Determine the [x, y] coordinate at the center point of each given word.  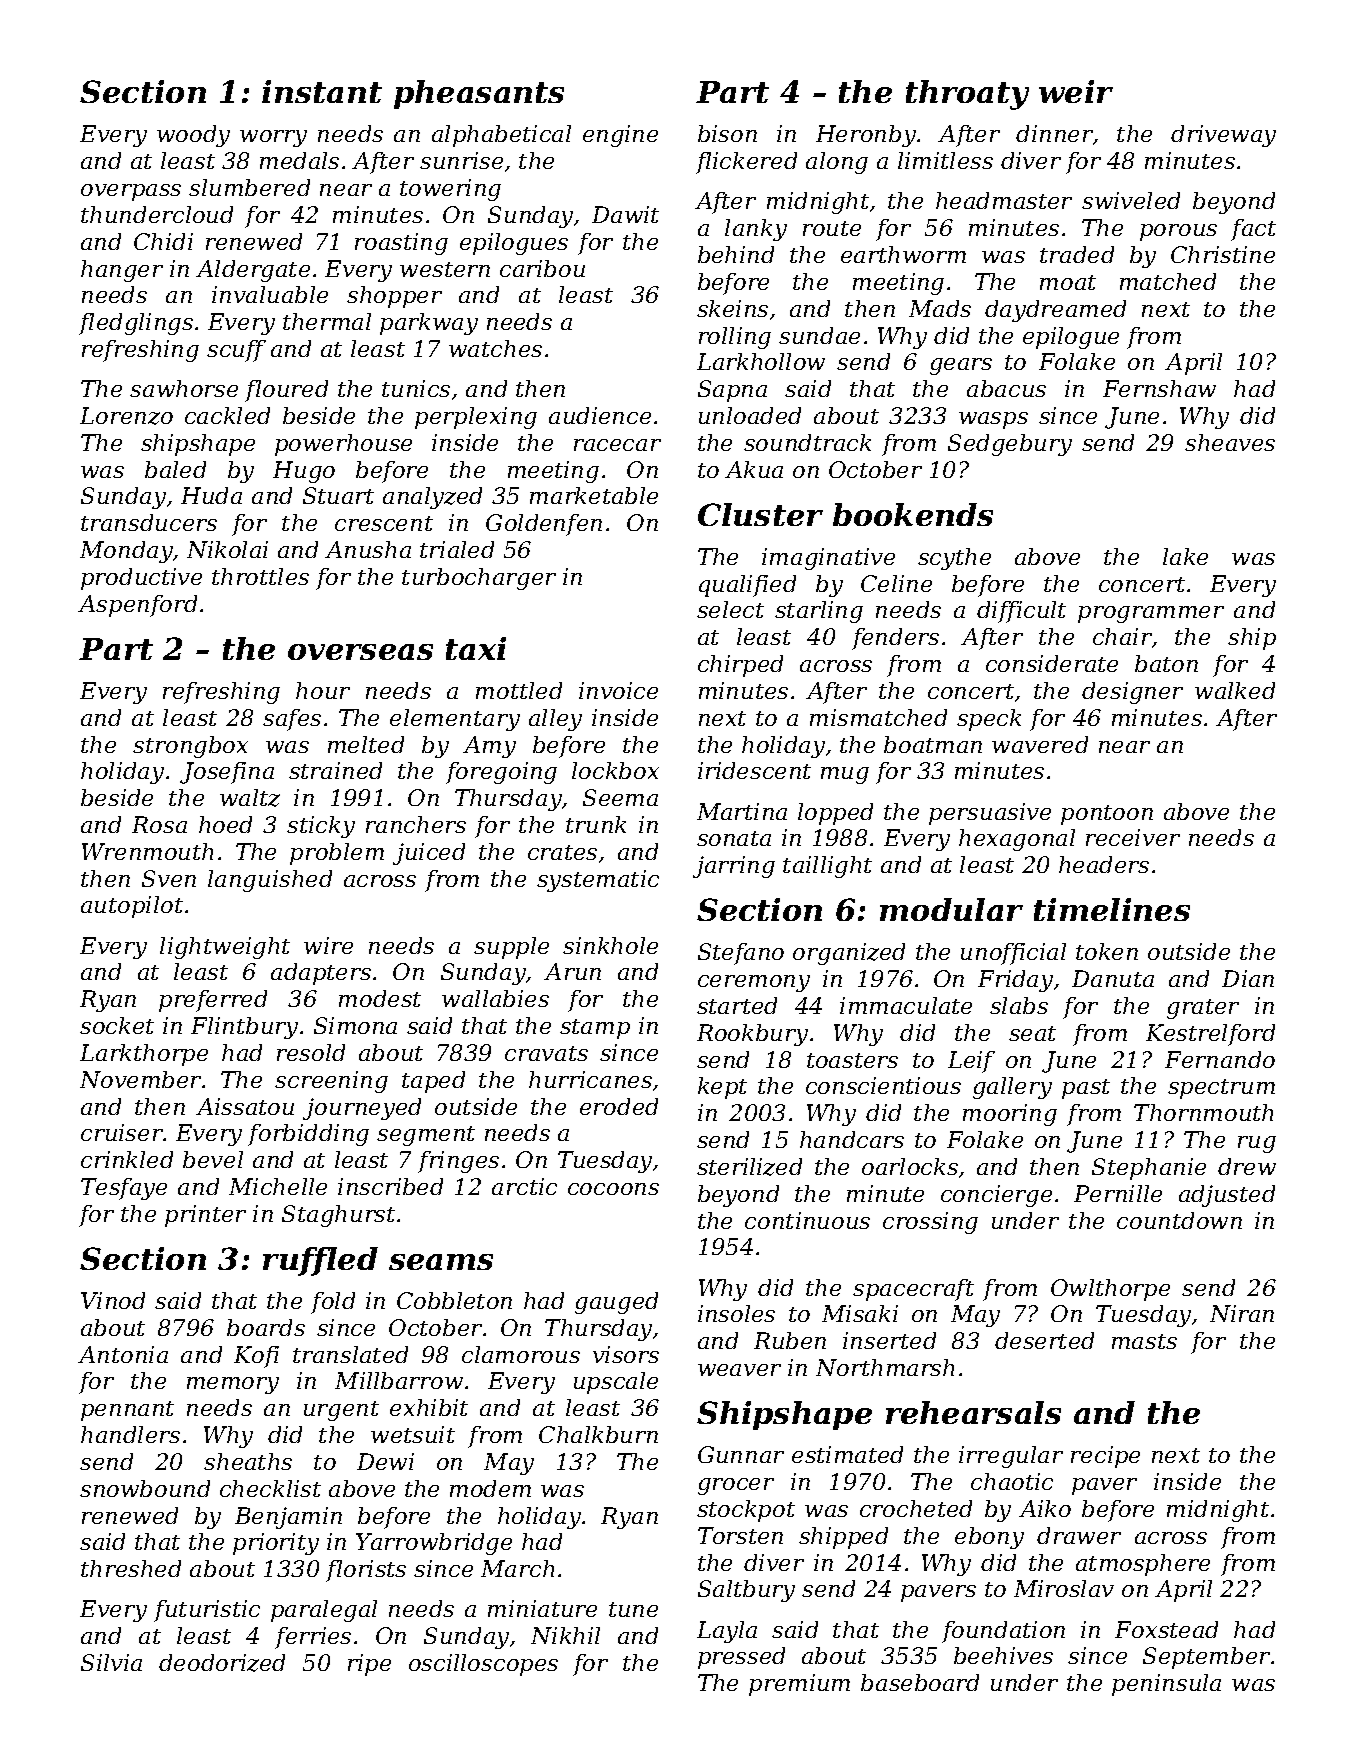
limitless [945, 160]
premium [799, 1685]
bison [727, 133]
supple [511, 948]
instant [322, 91]
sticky [321, 827]
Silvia [111, 1662]
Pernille [1118, 1193]
